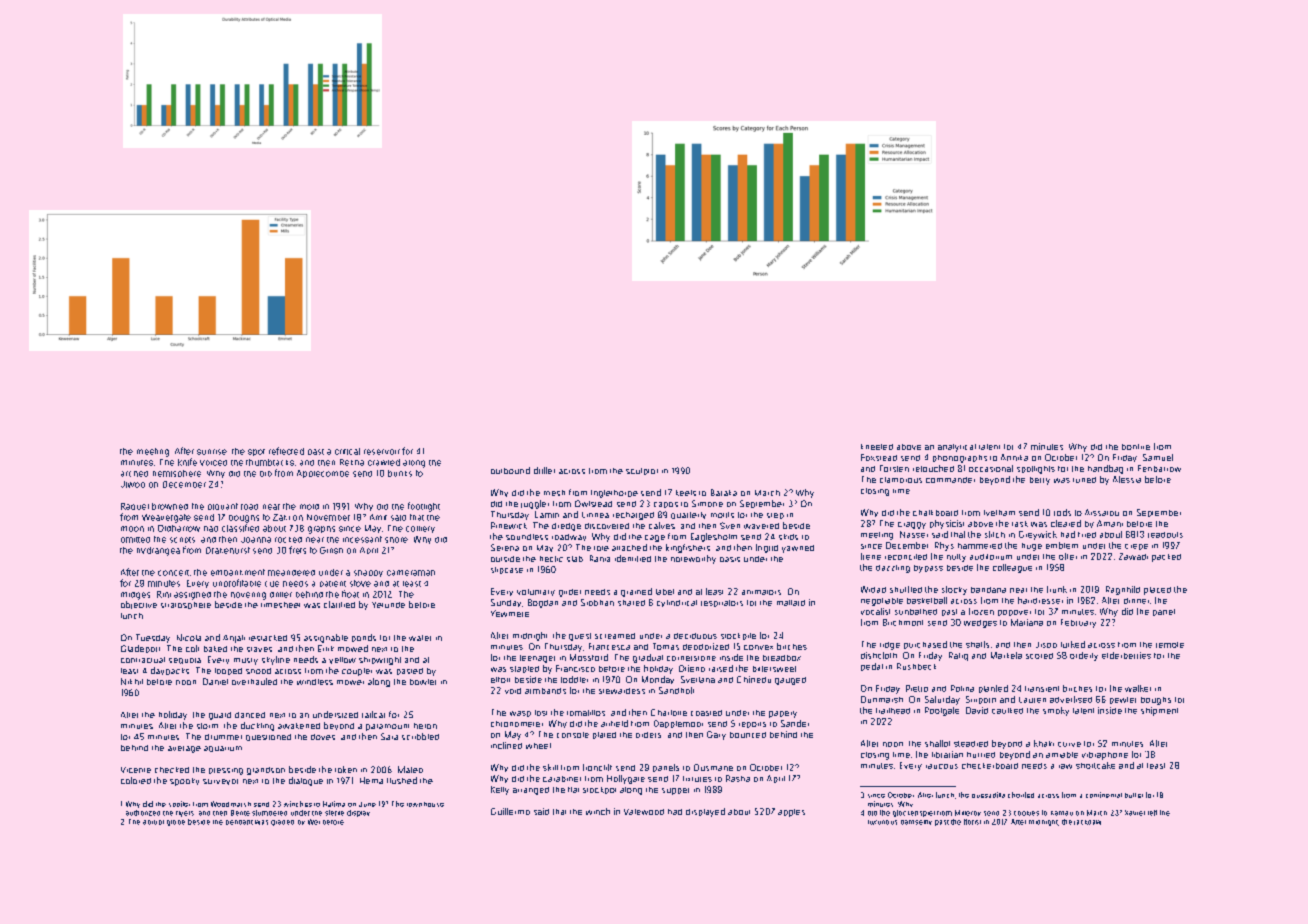  I want to click on bonfire, so click(1136, 447).
